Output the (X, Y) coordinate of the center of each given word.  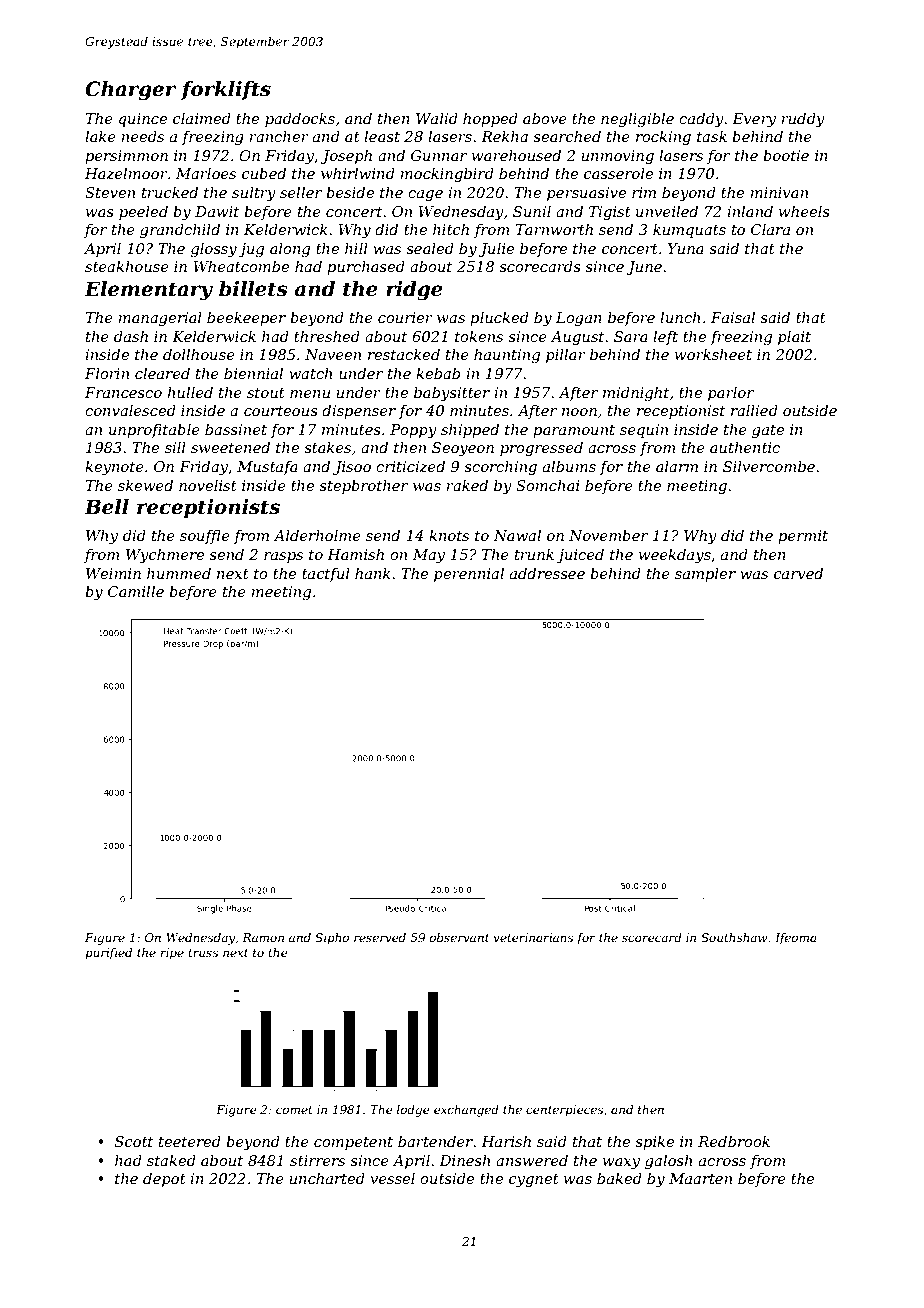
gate (768, 432)
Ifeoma (796, 939)
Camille (136, 591)
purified (108, 954)
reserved (380, 937)
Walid (437, 118)
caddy (701, 120)
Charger (130, 91)
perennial (469, 575)
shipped (470, 431)
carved (798, 573)
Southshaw (734, 937)
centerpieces (564, 1111)
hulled (190, 392)
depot (164, 1179)
